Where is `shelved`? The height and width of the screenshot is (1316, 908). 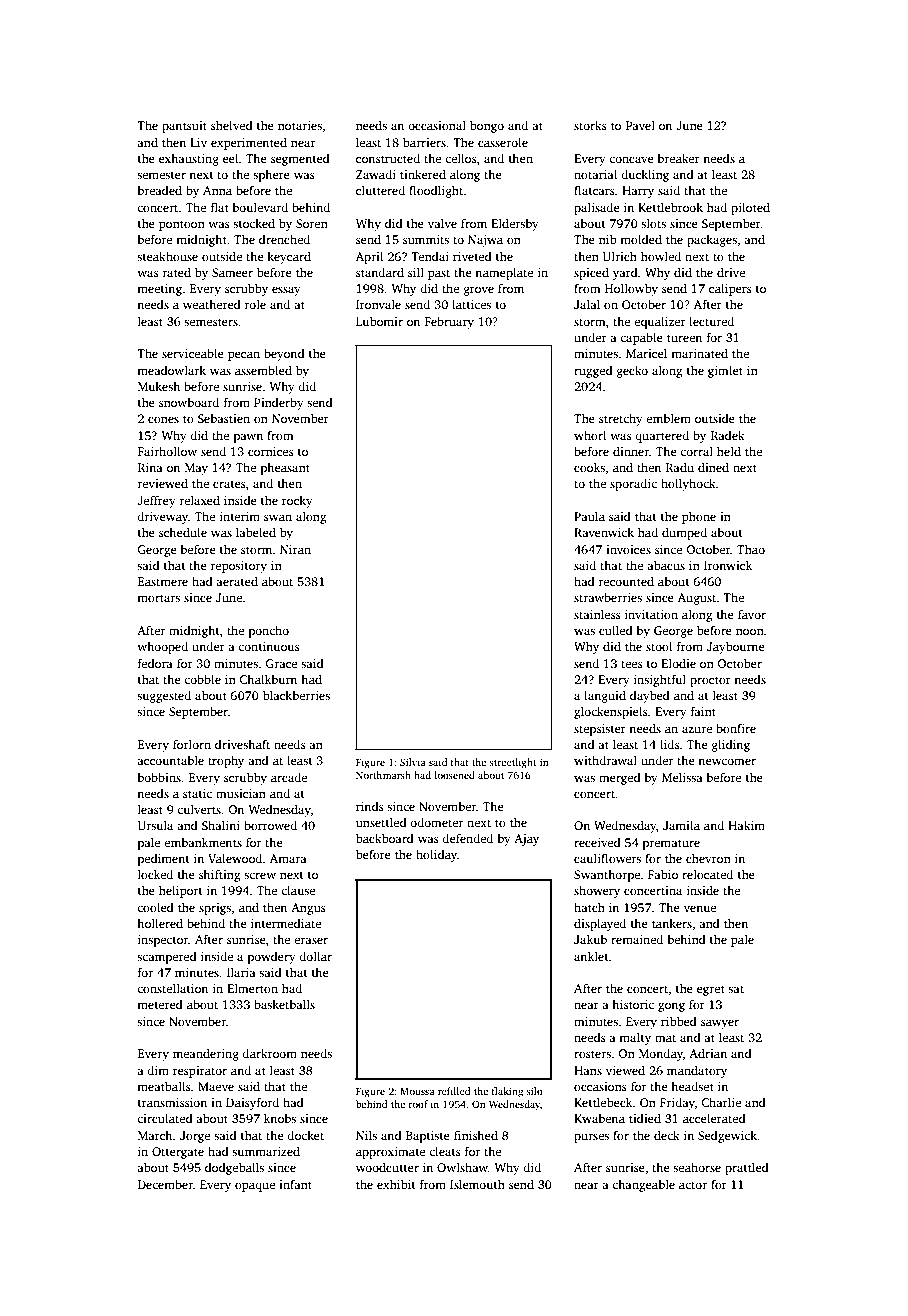 shelved is located at coordinates (232, 125).
